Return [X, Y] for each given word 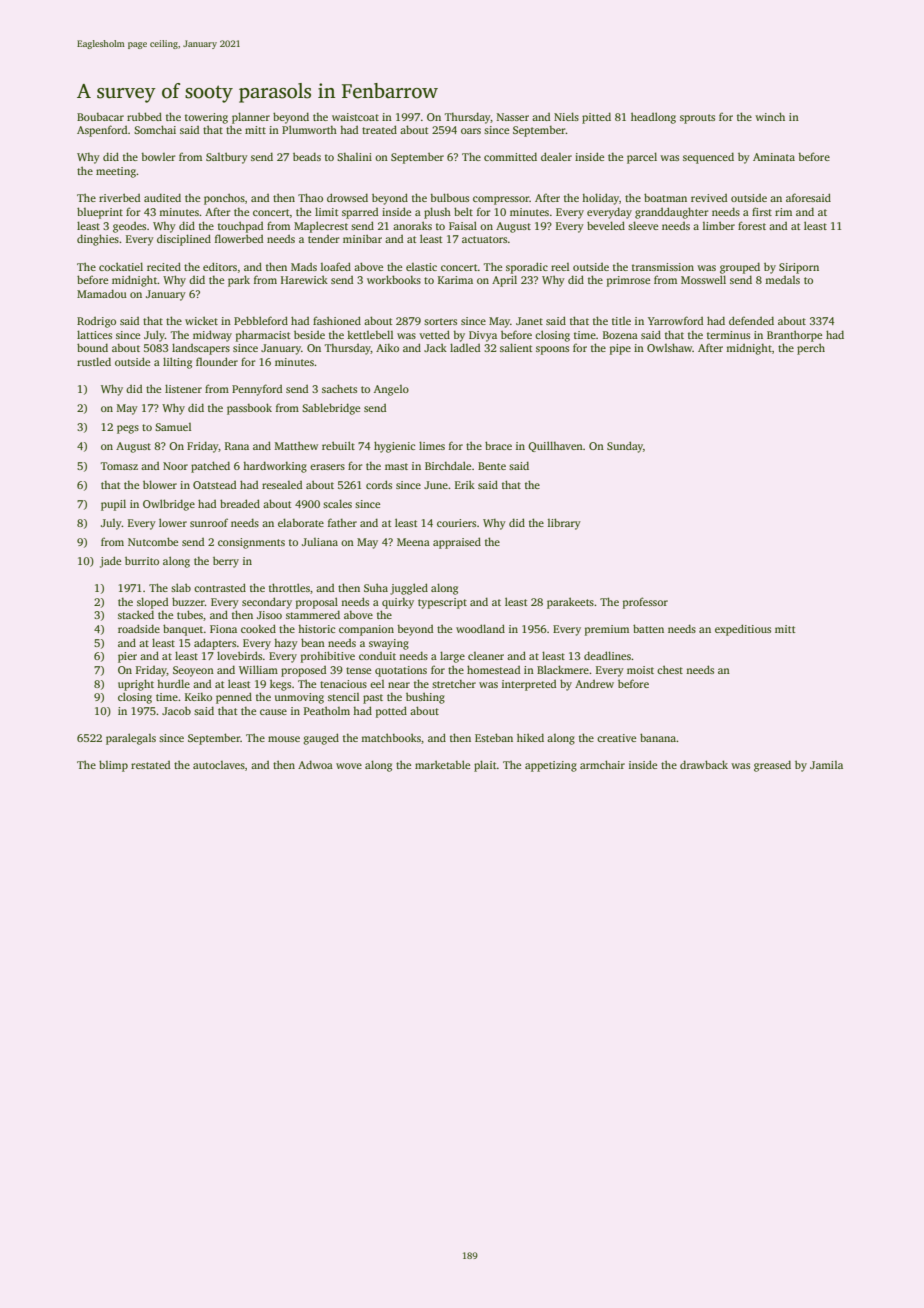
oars [471, 131]
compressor [501, 200]
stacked [136, 614]
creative [616, 738]
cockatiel [121, 266]
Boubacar [100, 117]
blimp [113, 766]
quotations [401, 671]
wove [349, 766]
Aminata [774, 157]
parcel [642, 158]
